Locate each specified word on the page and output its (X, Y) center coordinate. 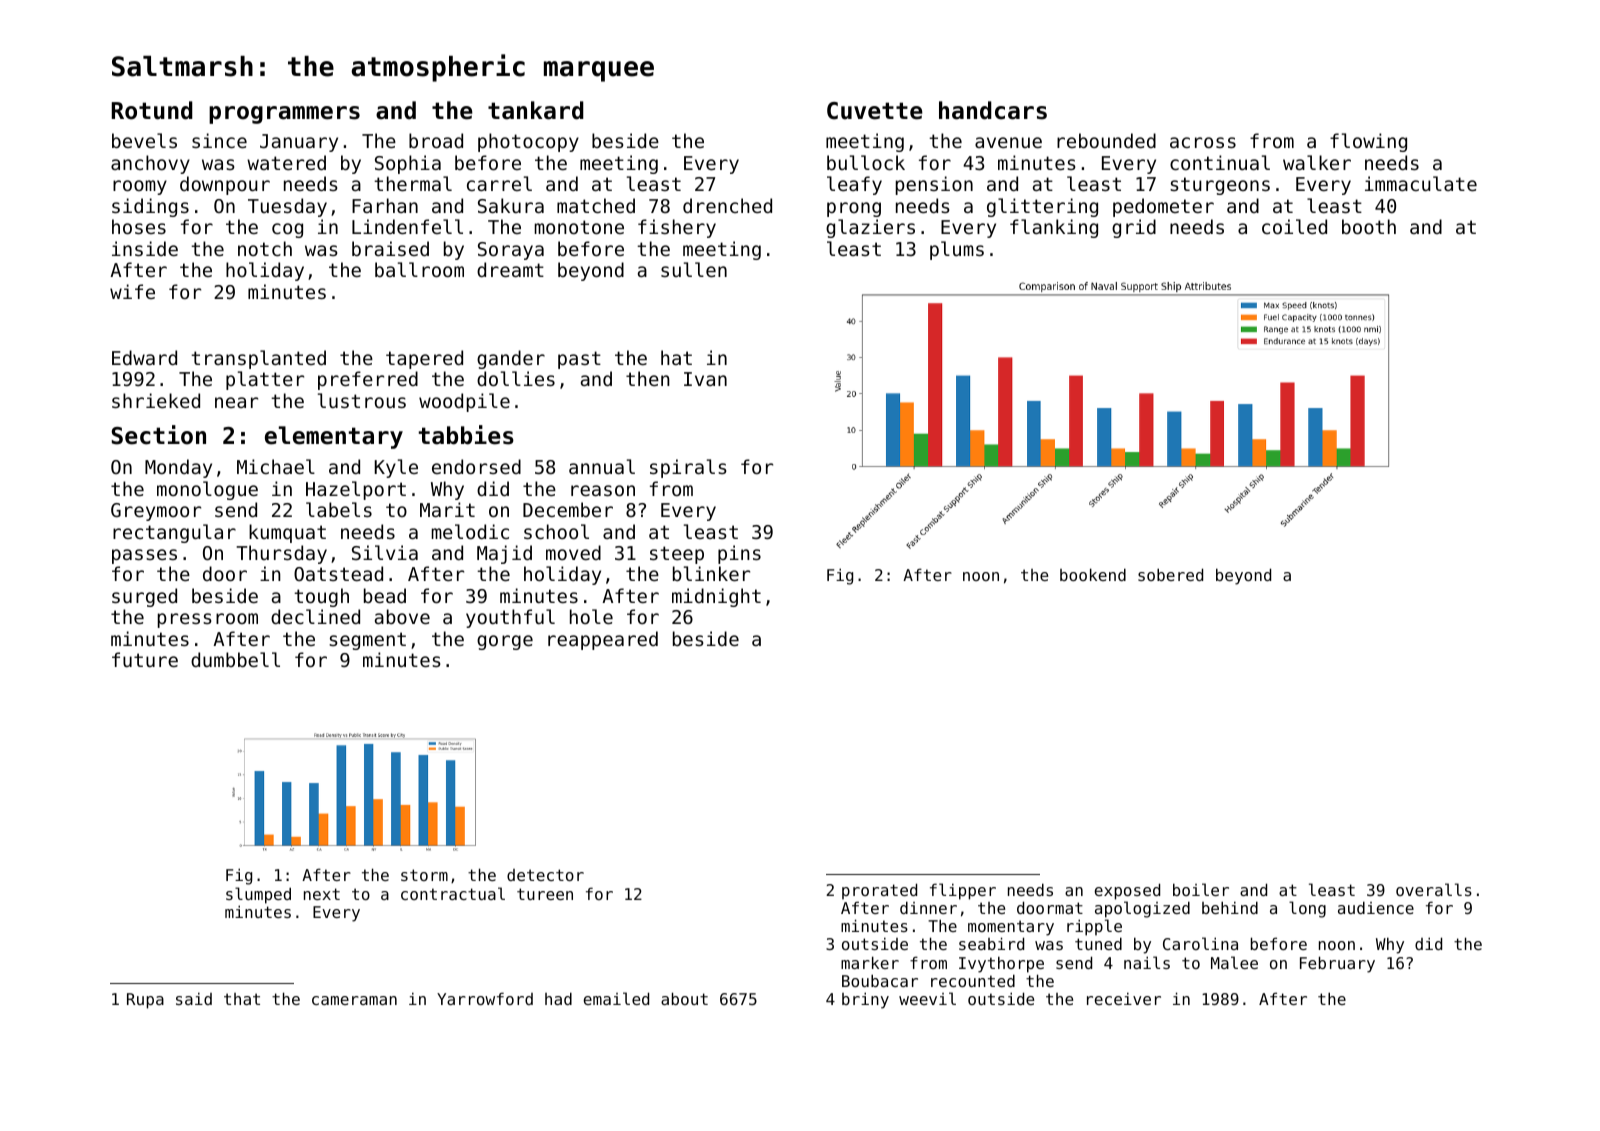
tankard (536, 110)
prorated (879, 891)
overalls (1434, 889)
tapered (424, 359)
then (648, 378)
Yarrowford (485, 998)
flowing (1368, 142)
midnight (716, 597)
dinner (928, 907)
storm (424, 875)
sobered (1170, 574)
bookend (1093, 574)
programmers (284, 115)
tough (321, 597)
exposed (1127, 891)
